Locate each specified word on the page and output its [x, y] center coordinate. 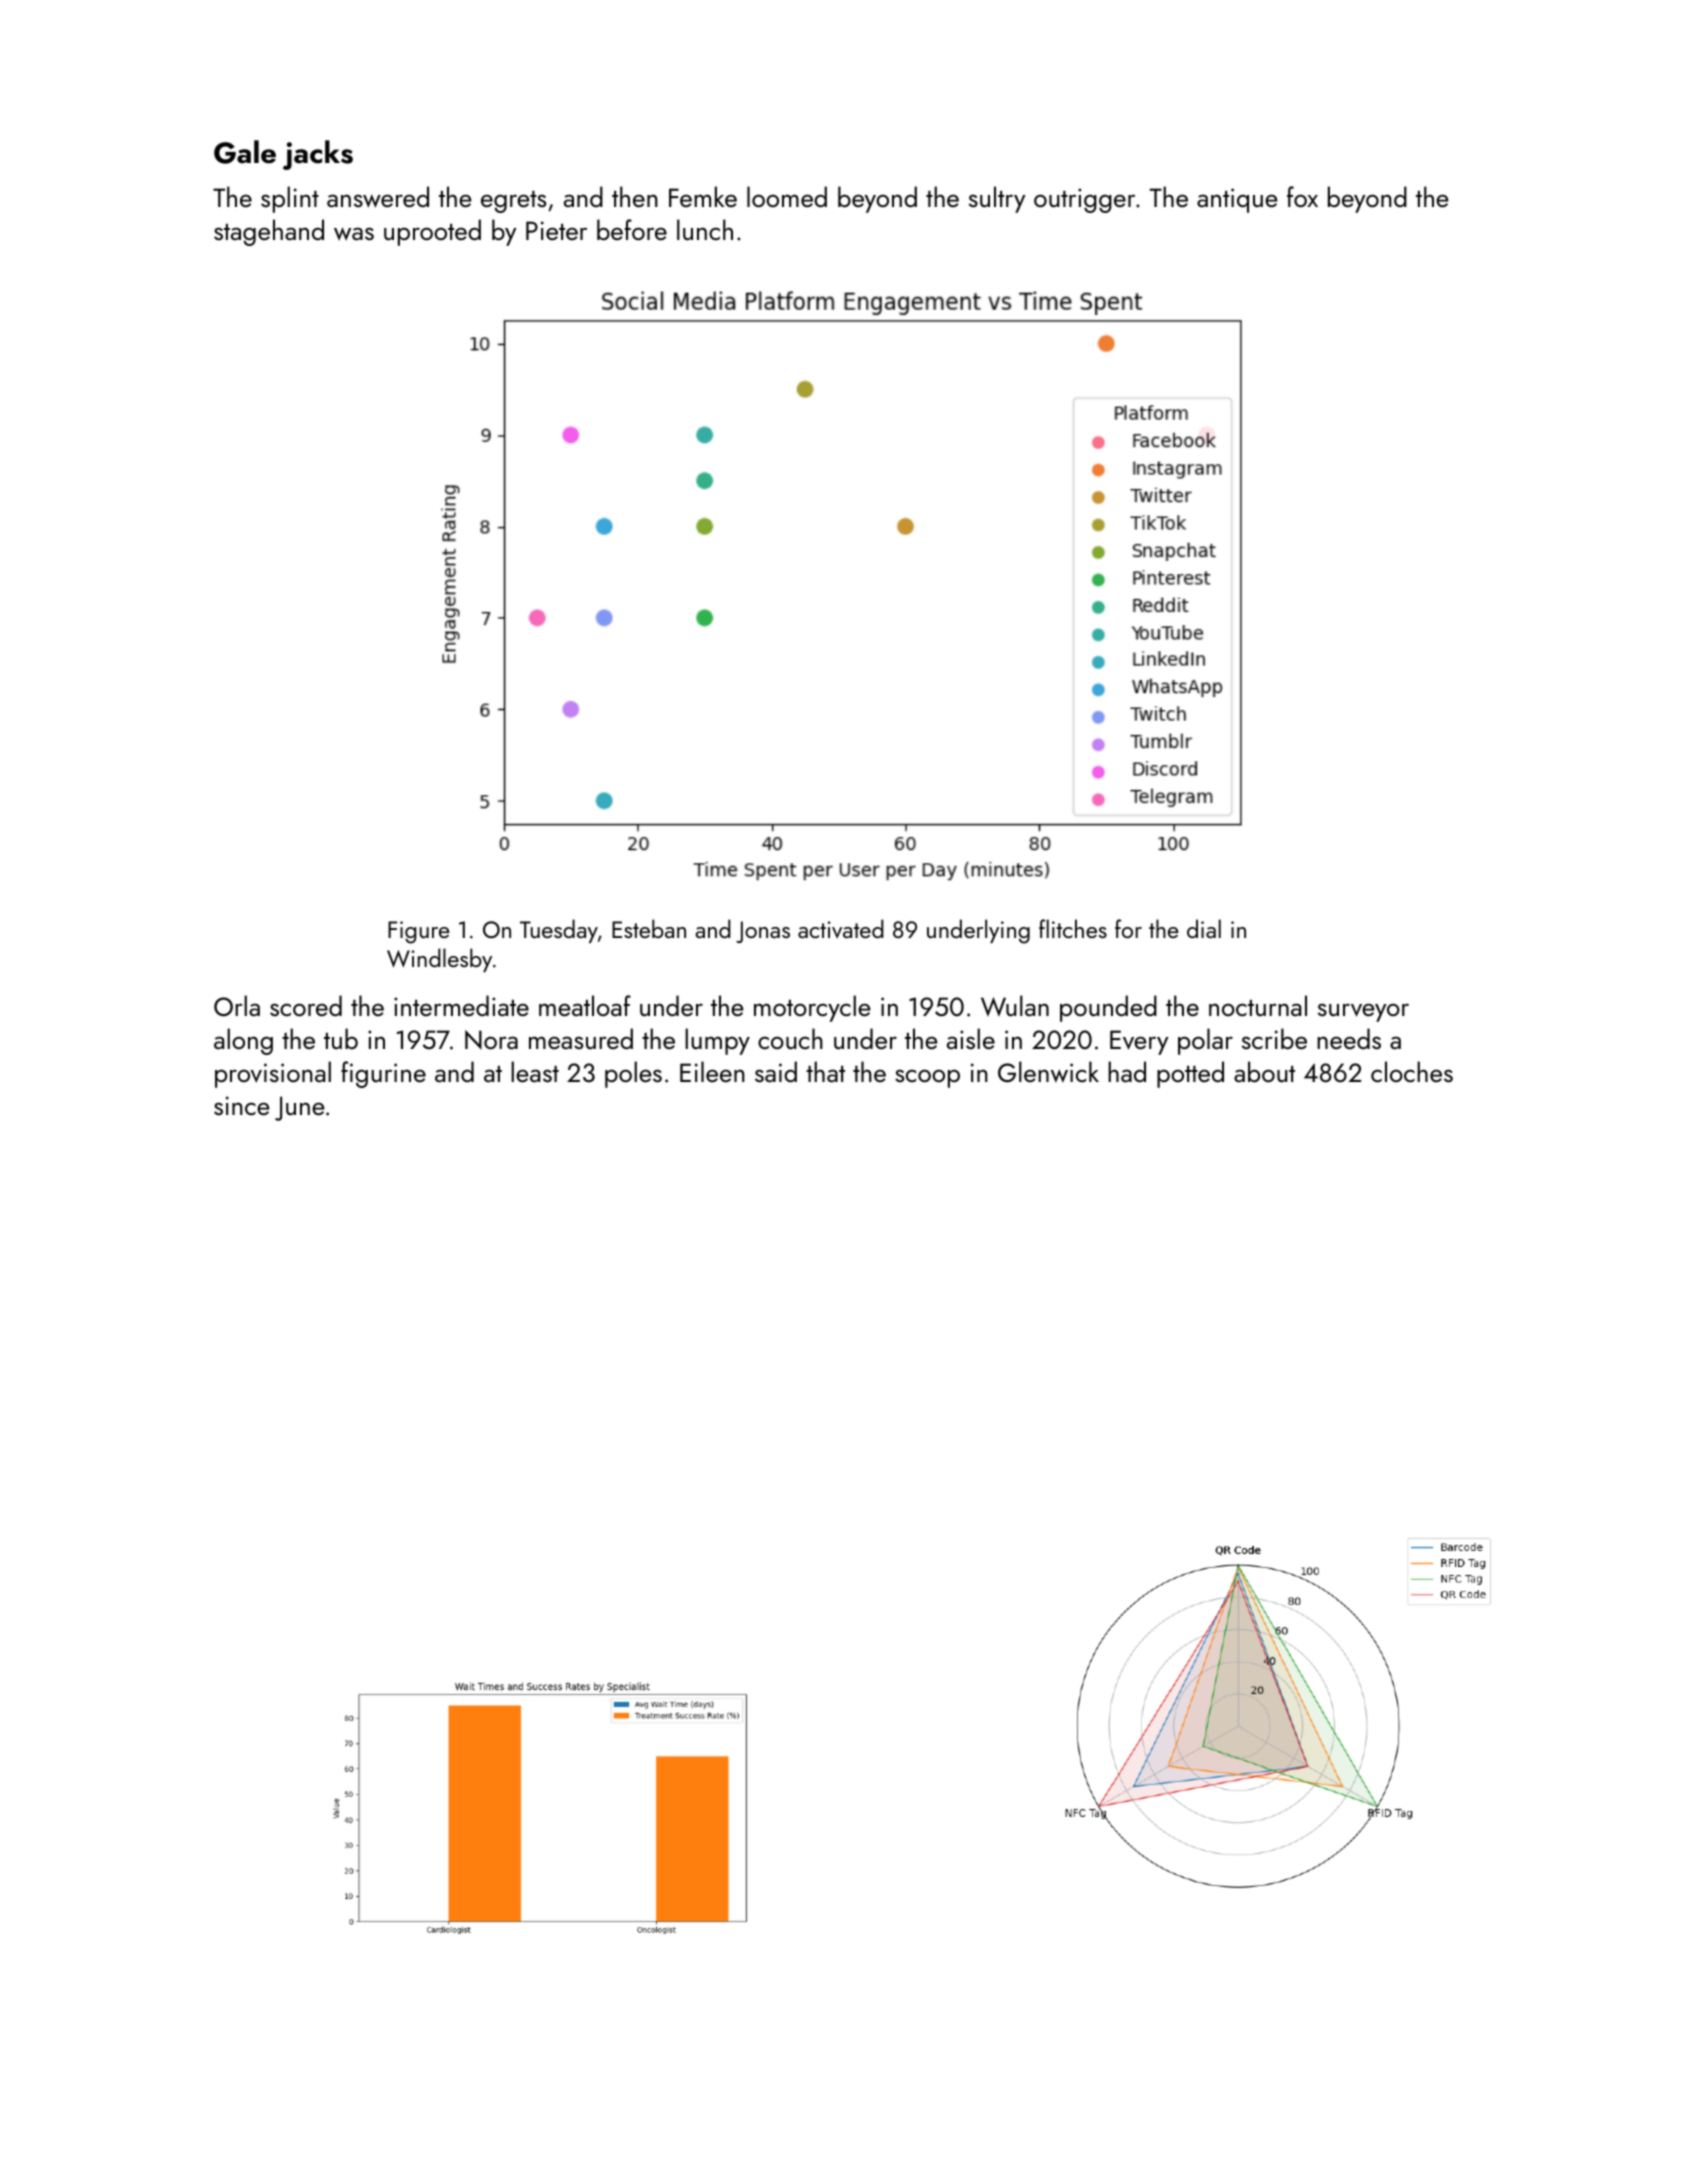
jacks [318, 155]
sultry [997, 199]
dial [1204, 928]
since [242, 1105]
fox [1302, 196]
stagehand [269, 232]
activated [841, 929]
